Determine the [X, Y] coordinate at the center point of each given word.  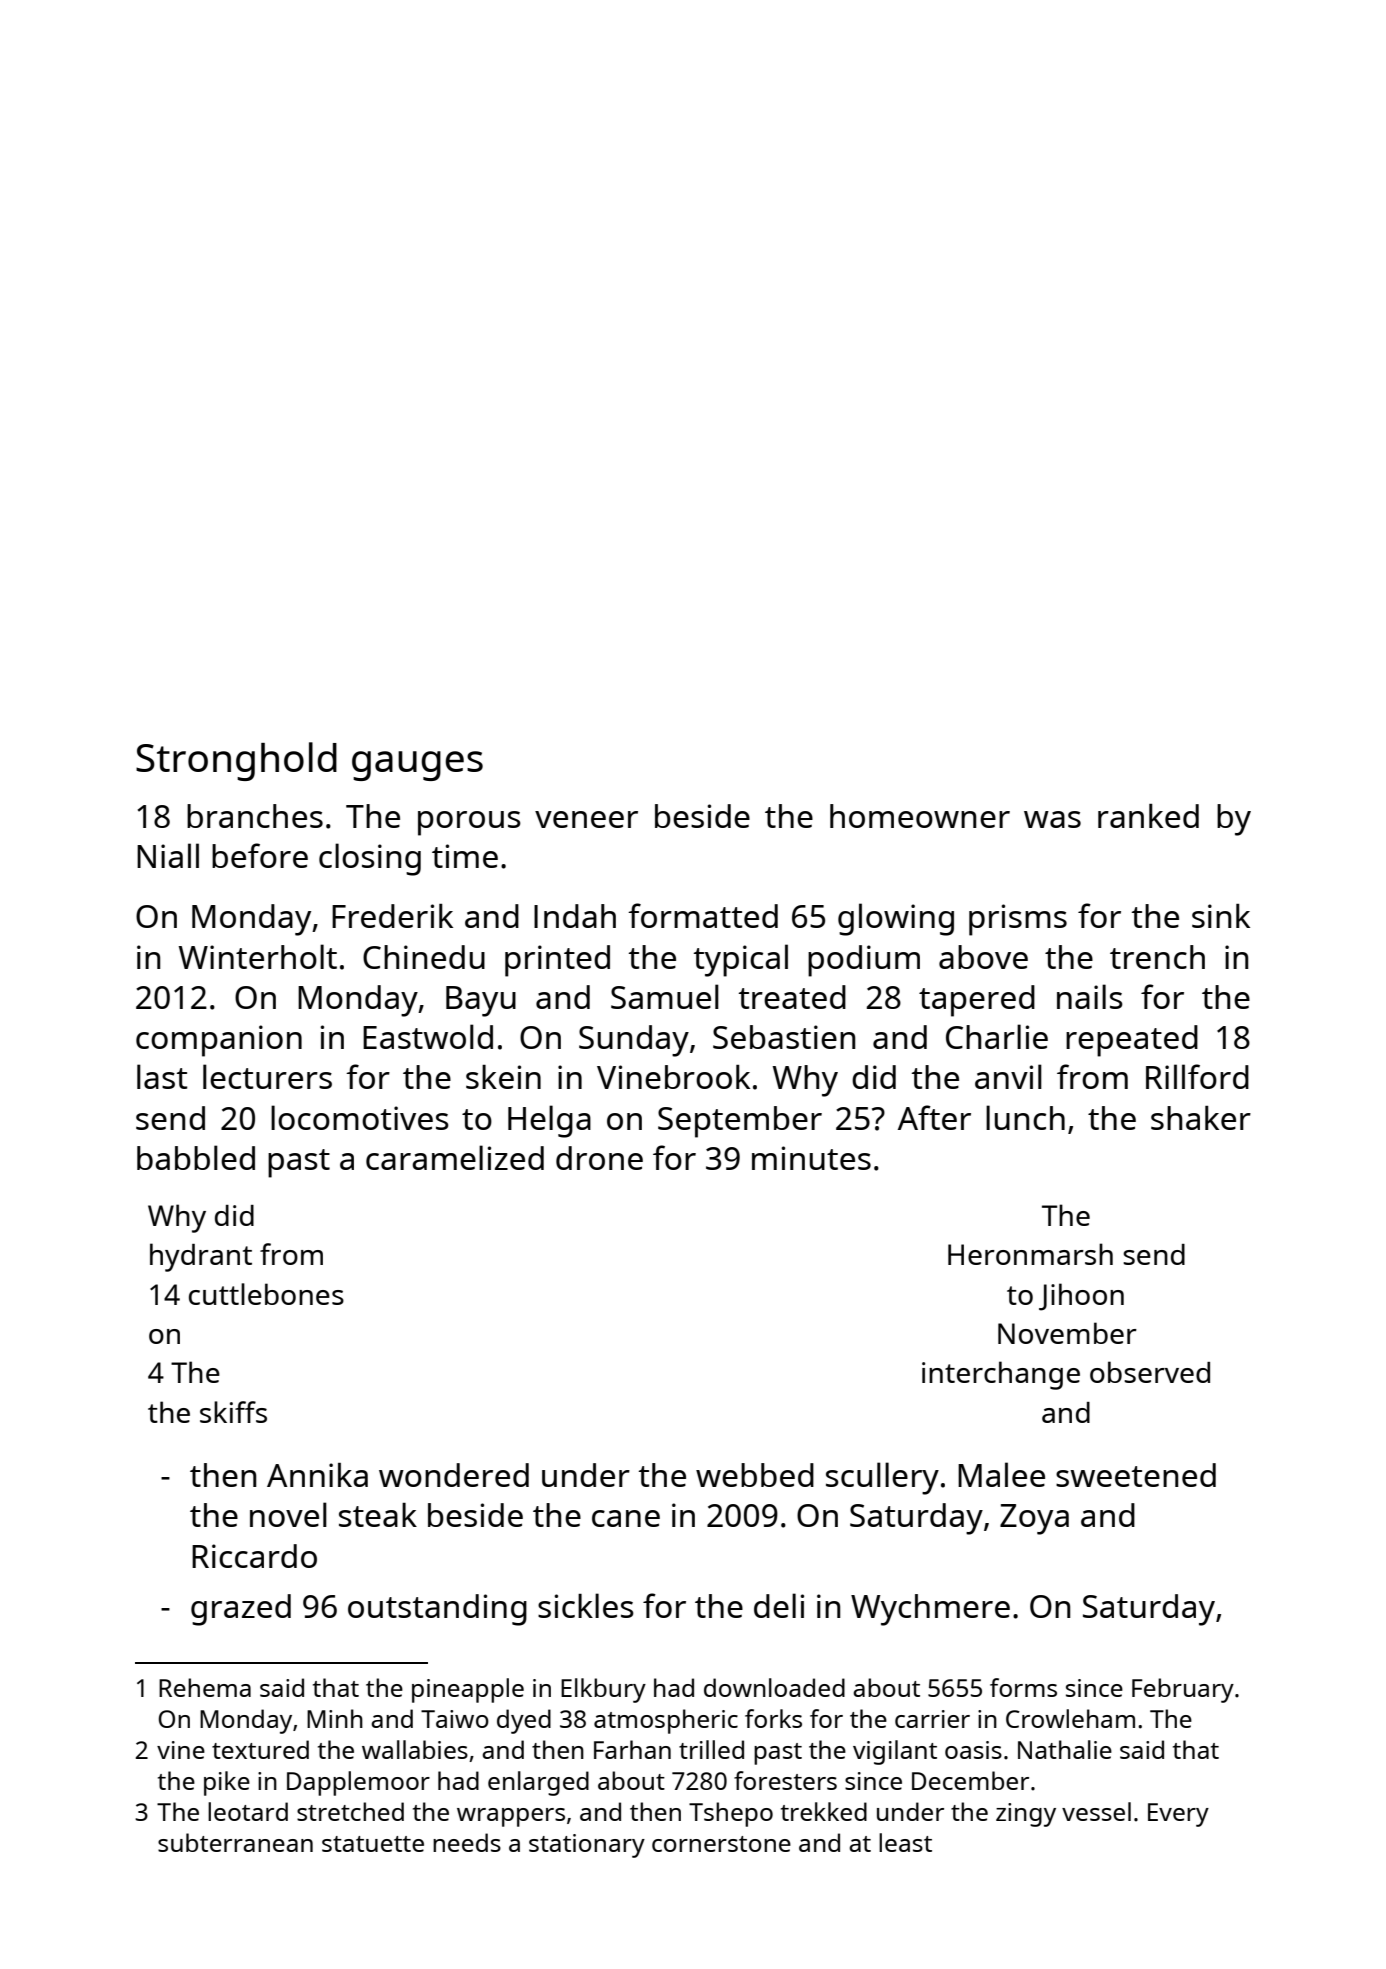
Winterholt [258, 956]
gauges [417, 766]
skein [503, 1077]
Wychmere [930, 1610]
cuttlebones [266, 1294]
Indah [575, 916]
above [983, 957]
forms [1023, 1687]
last [162, 1076]
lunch [1025, 1117]
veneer [586, 819]
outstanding [437, 1610]
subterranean [235, 1842]
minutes [811, 1158]
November [1067, 1333]
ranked [1148, 816]
